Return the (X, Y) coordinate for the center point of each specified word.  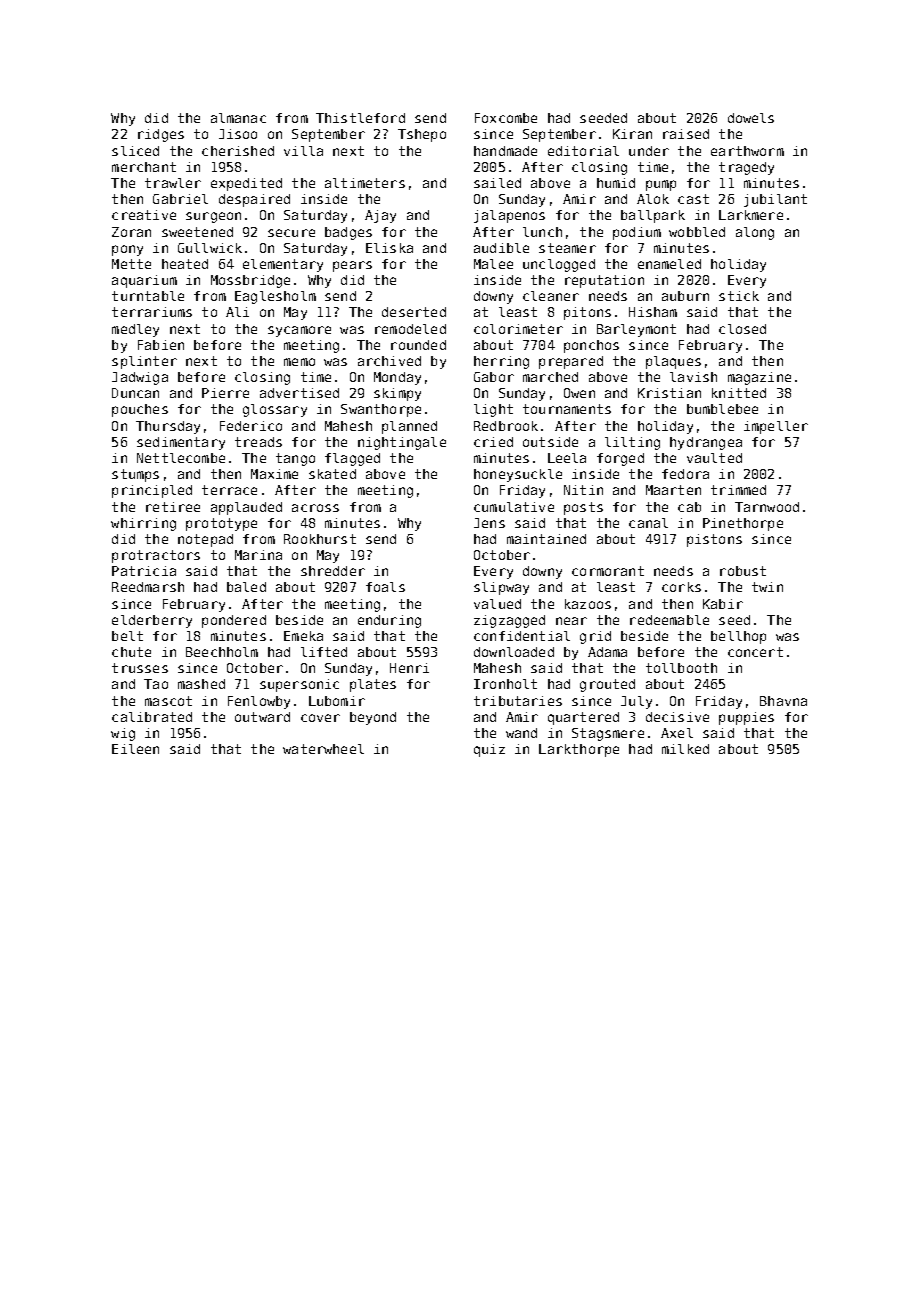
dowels (751, 118)
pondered (234, 621)
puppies (746, 718)
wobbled (697, 232)
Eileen (135, 749)
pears (352, 266)
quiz (489, 750)
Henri (409, 668)
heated (185, 264)
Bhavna (783, 701)
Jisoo (238, 134)
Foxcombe (506, 118)
